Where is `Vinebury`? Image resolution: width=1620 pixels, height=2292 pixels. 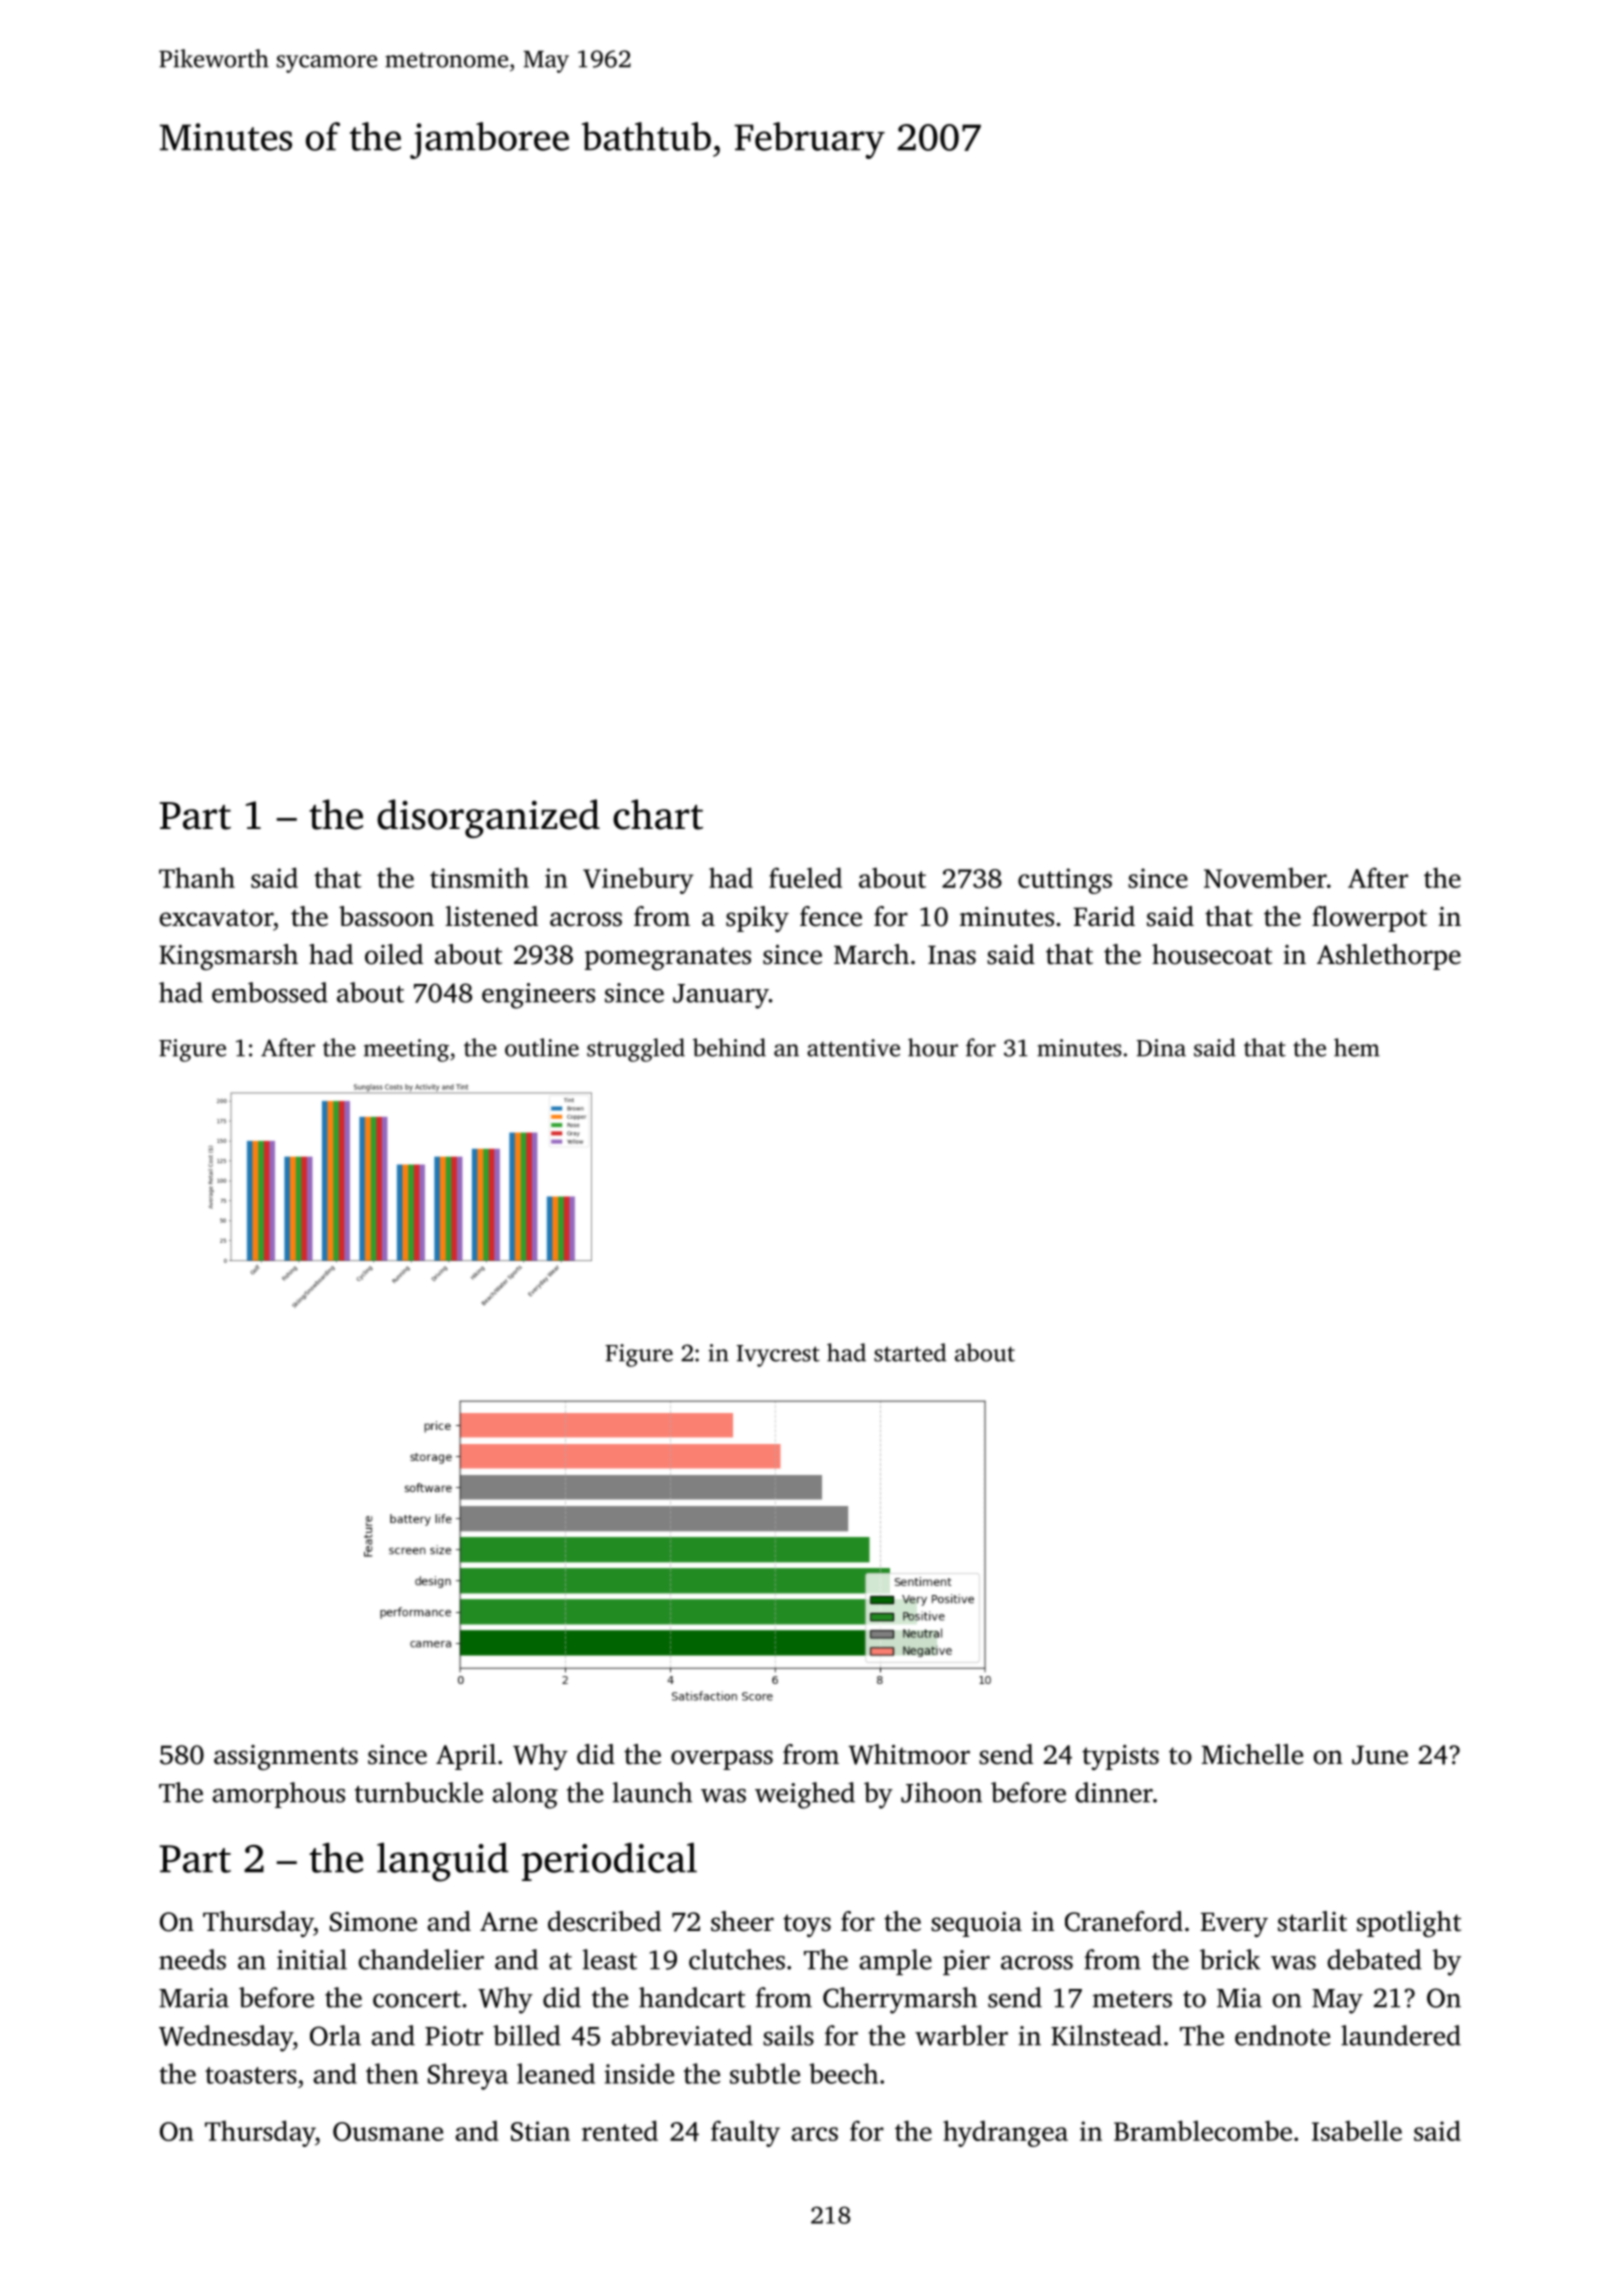
Vinebury is located at coordinates (638, 880).
